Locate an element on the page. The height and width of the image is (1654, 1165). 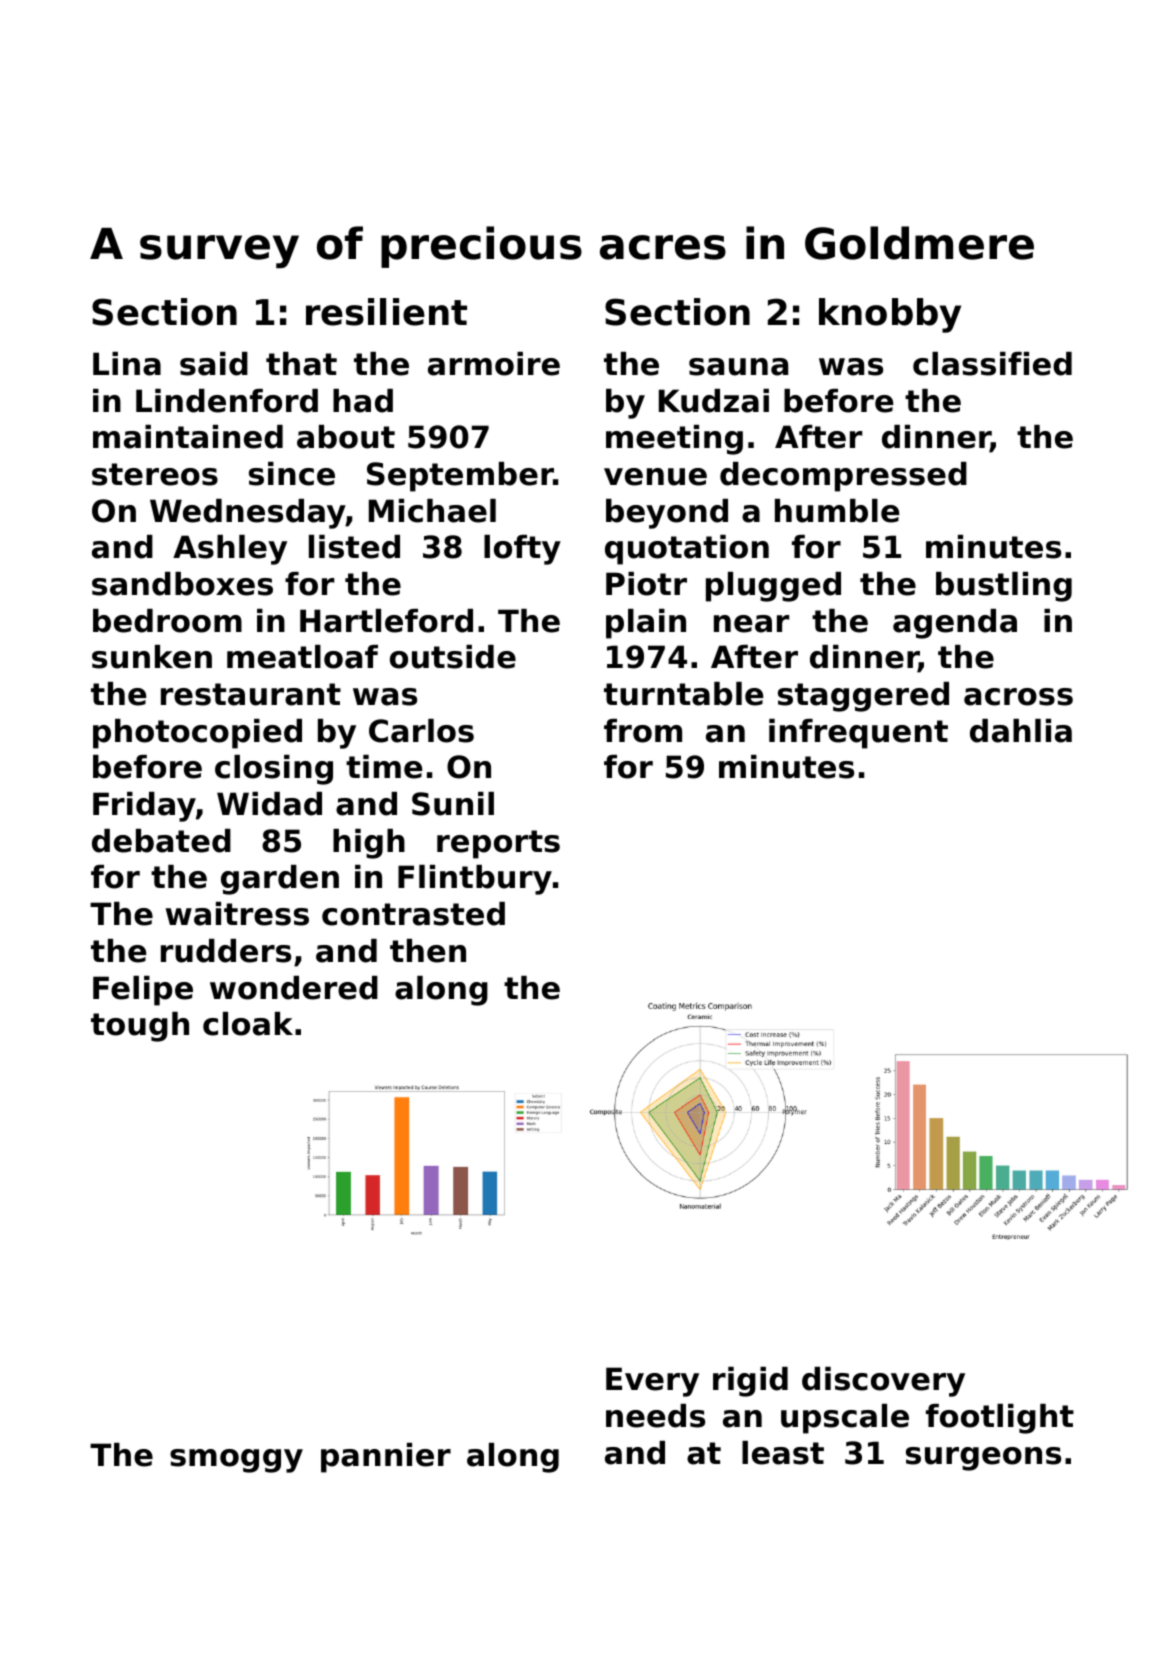
wondered is located at coordinates (294, 988).
